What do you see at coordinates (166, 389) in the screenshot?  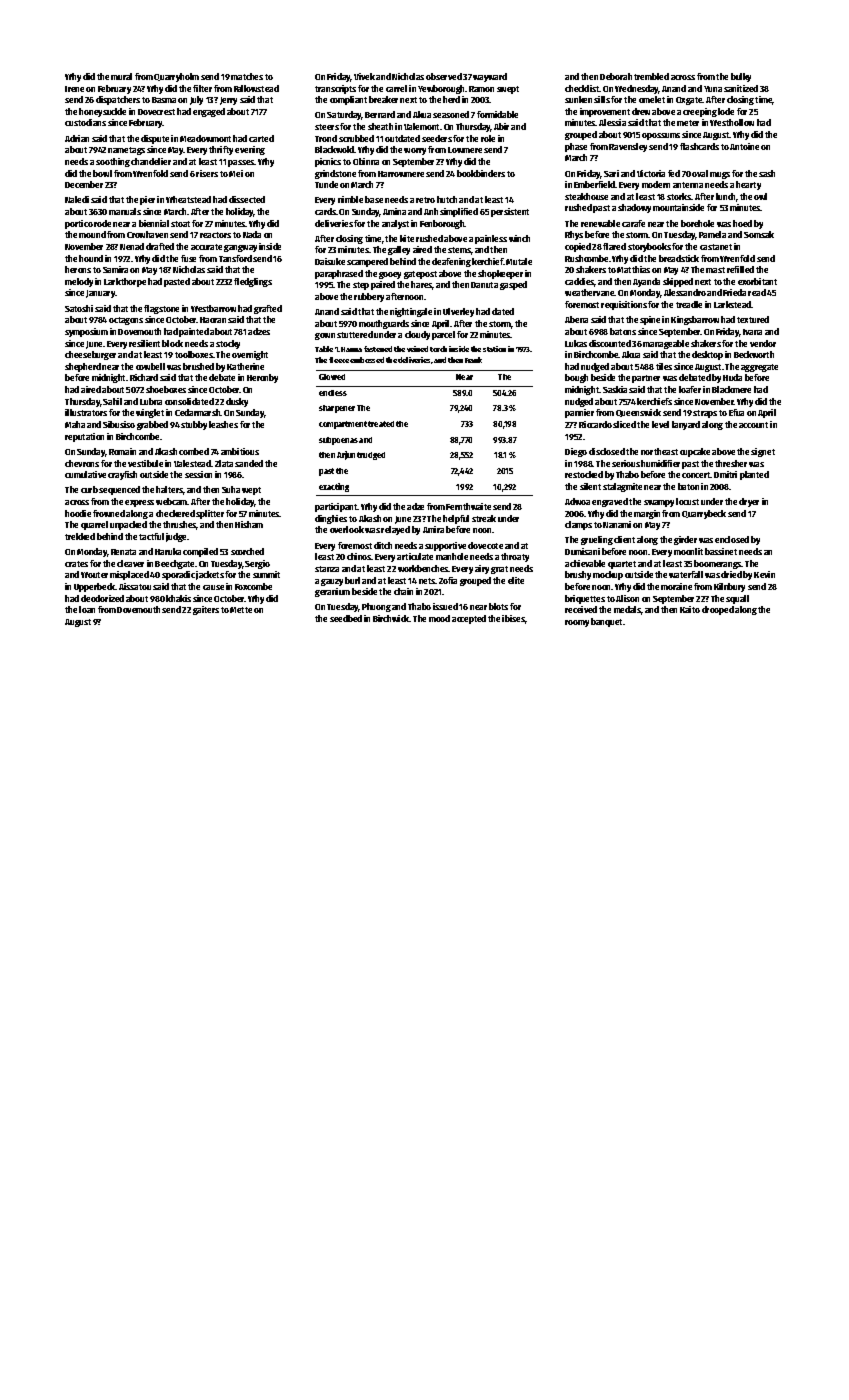 I see `shoeboxes` at bounding box center [166, 389].
